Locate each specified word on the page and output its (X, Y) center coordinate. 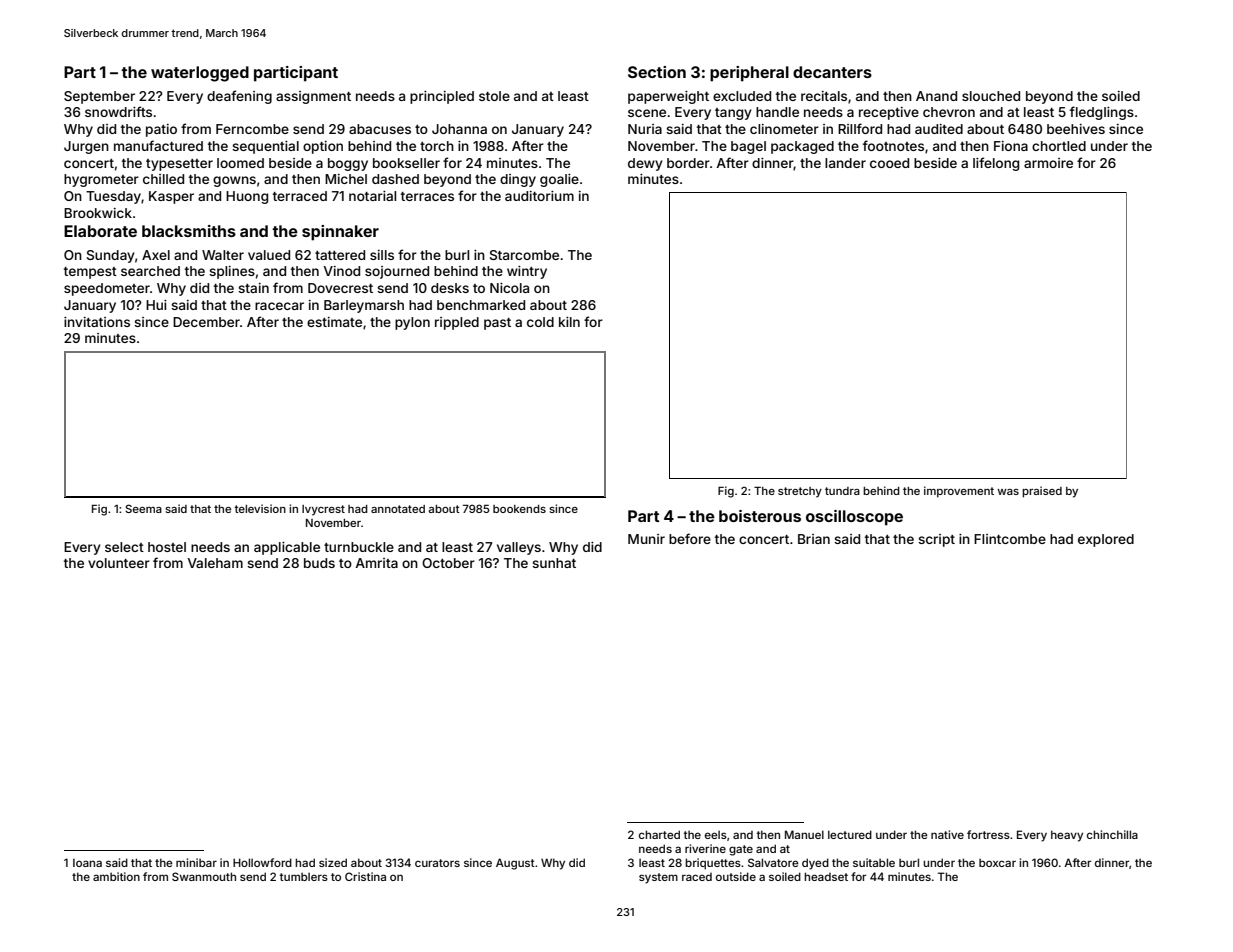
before (690, 538)
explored (1106, 540)
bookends (519, 509)
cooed (889, 163)
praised (1042, 492)
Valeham (215, 563)
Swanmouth (204, 876)
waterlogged (200, 74)
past (497, 324)
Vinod (342, 271)
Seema (143, 508)
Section (657, 72)
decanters (832, 72)
